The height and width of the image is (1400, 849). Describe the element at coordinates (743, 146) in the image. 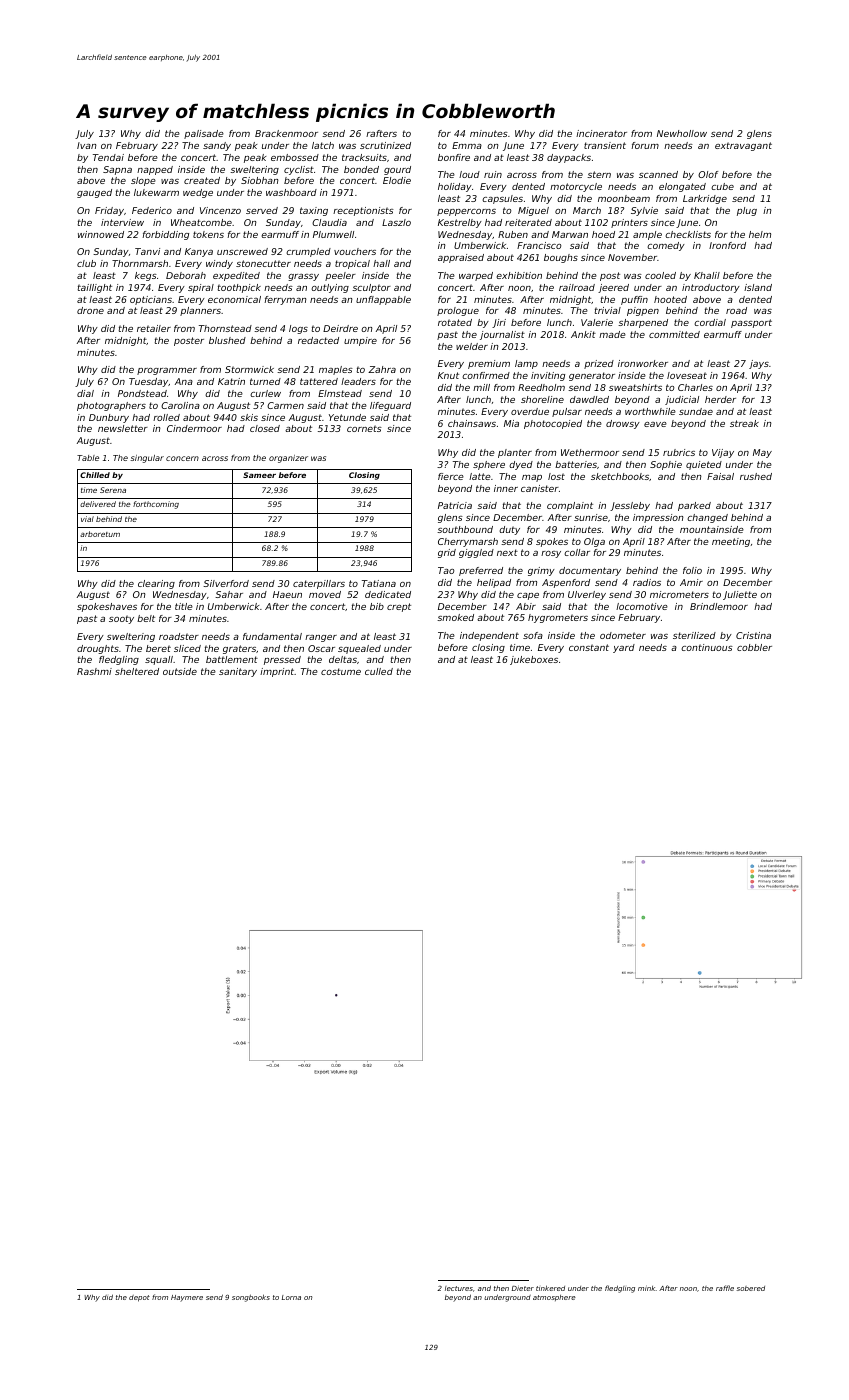

I see `extravagant` at that location.
